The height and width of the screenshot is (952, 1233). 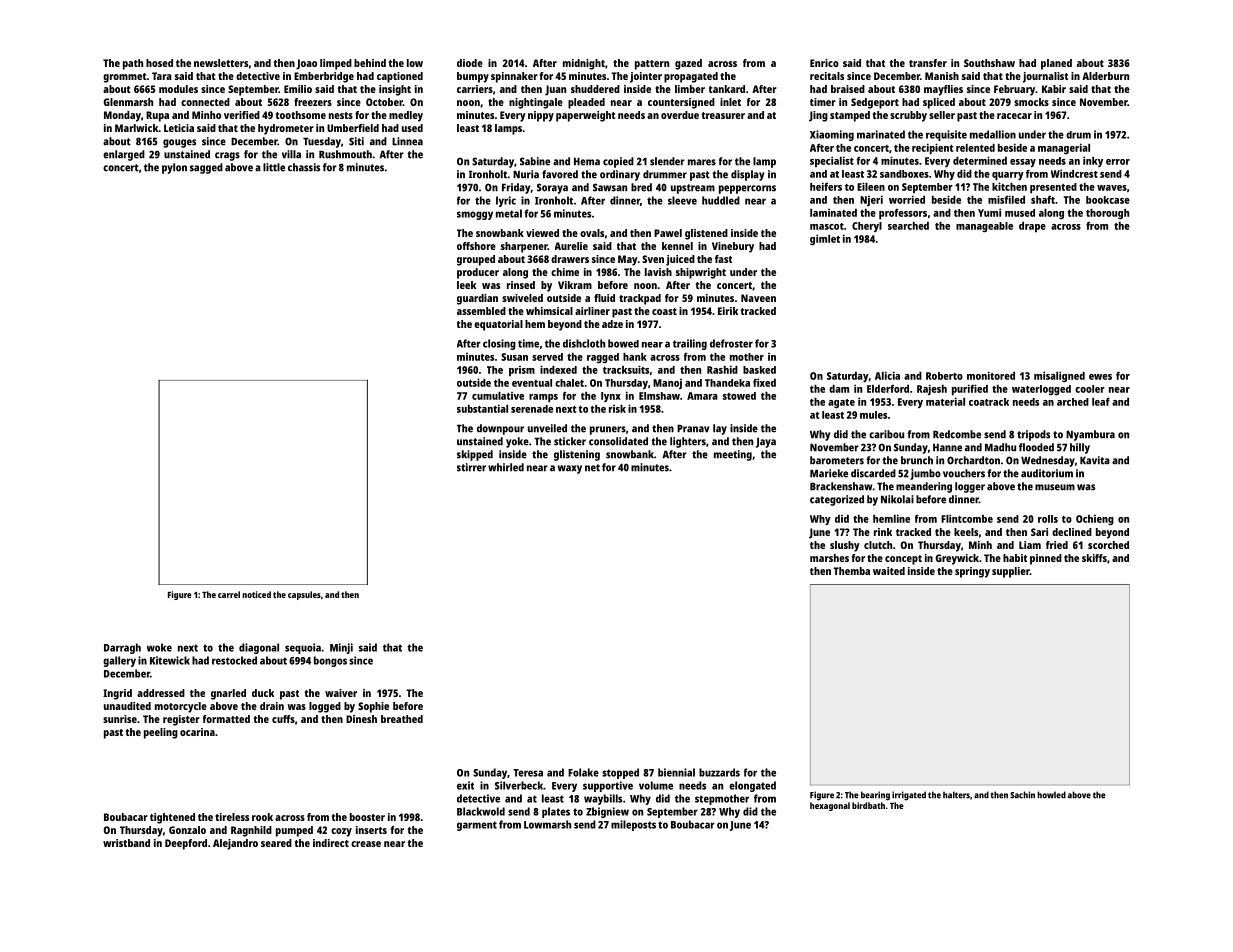 I want to click on manageable, so click(x=984, y=227).
